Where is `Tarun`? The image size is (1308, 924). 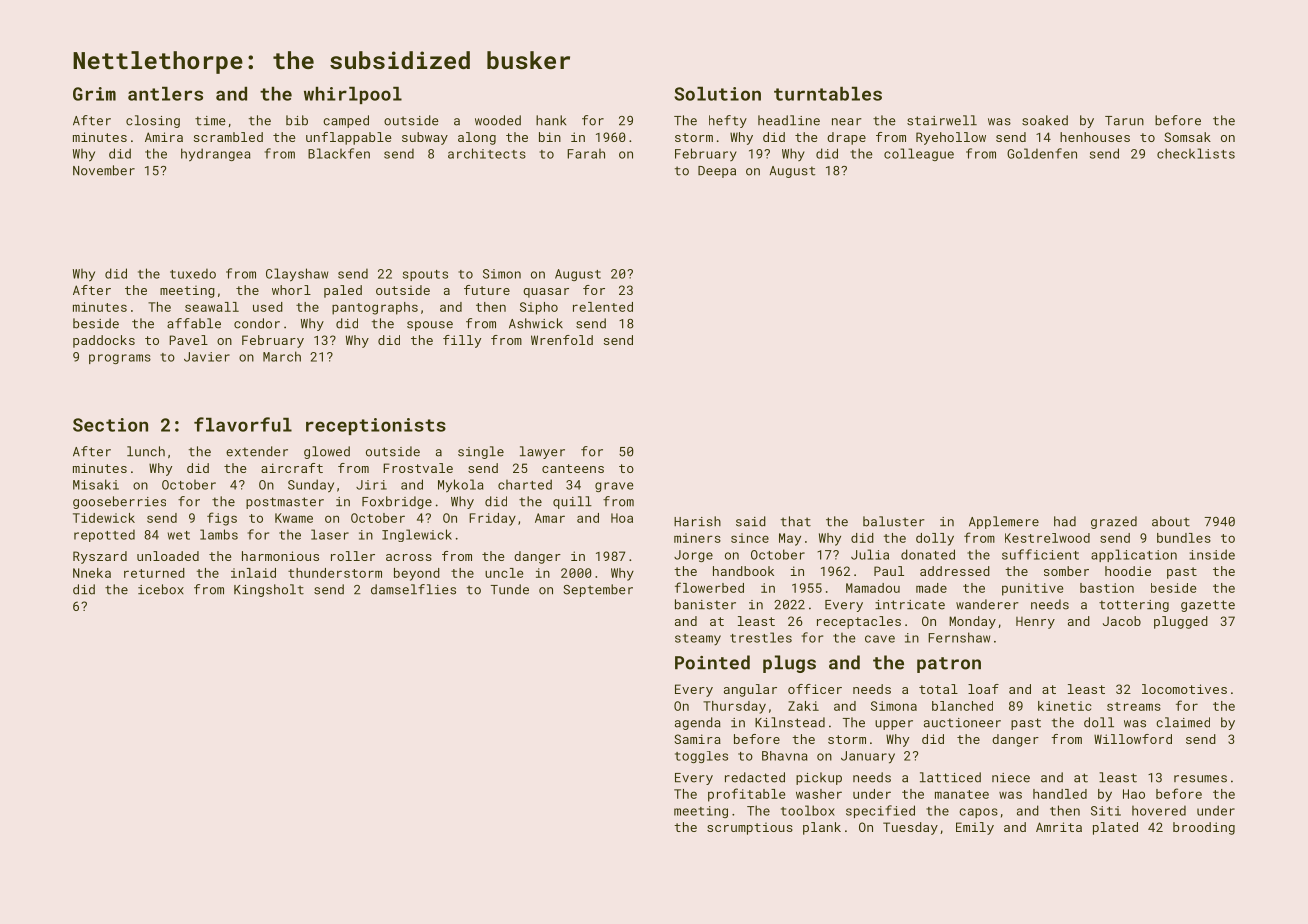
Tarun is located at coordinates (1124, 121).
